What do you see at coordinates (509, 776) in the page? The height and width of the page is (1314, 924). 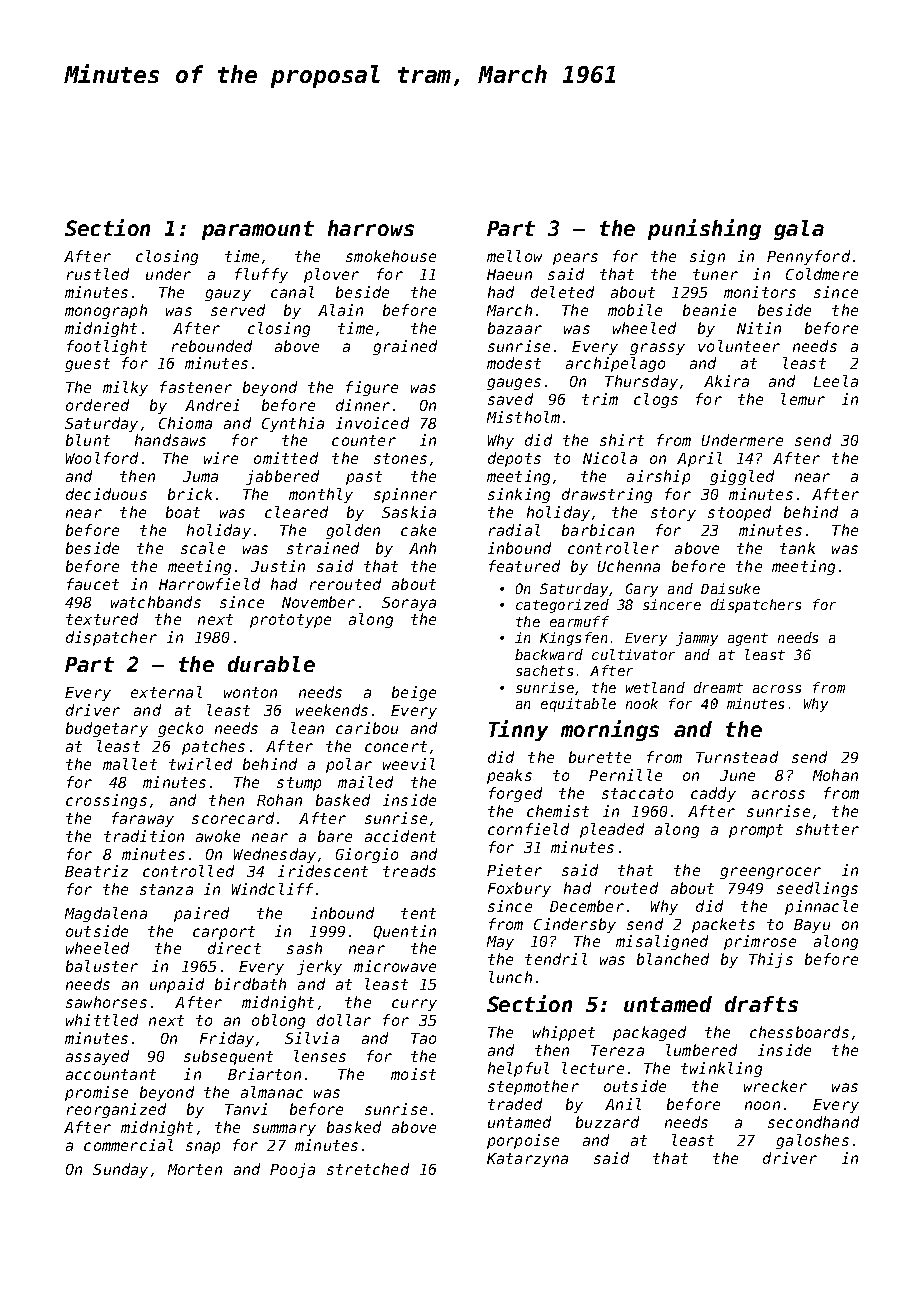 I see `peaks` at bounding box center [509, 776].
